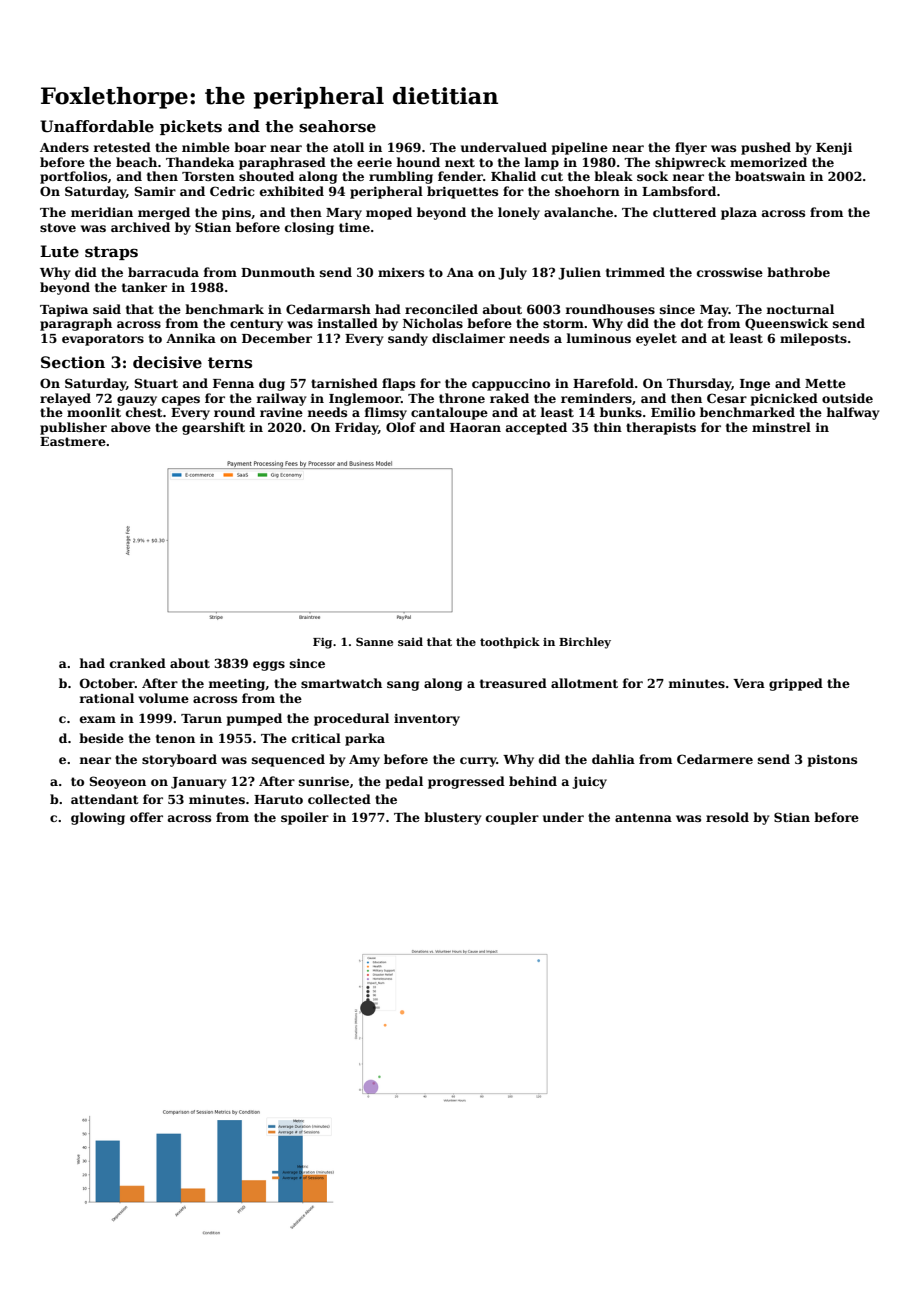 The height and width of the document is (1308, 924). What do you see at coordinates (374, 641) in the document?
I see `Sanne` at bounding box center [374, 641].
